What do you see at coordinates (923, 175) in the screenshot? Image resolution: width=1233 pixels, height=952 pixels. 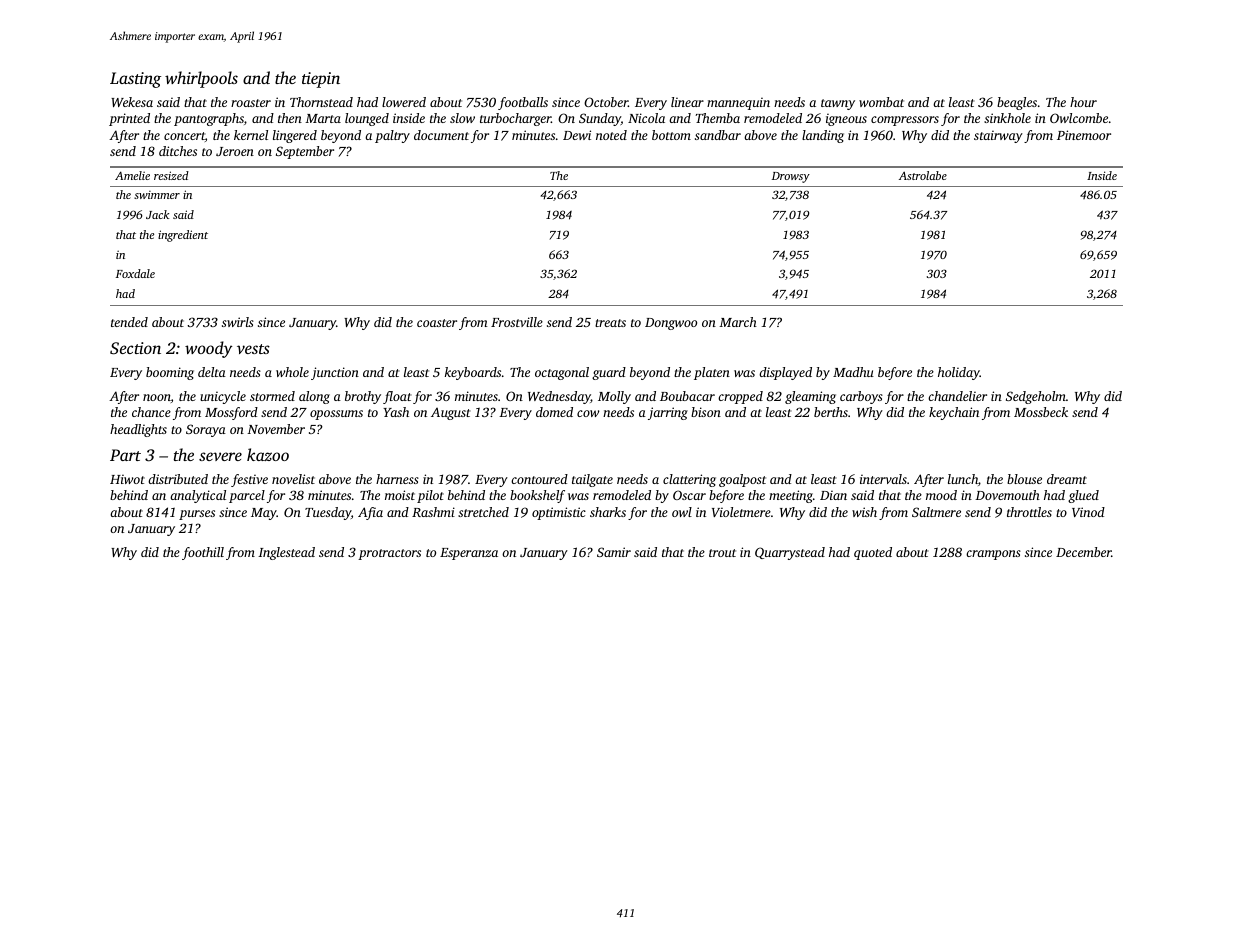 I see `Astrolabe` at bounding box center [923, 175].
